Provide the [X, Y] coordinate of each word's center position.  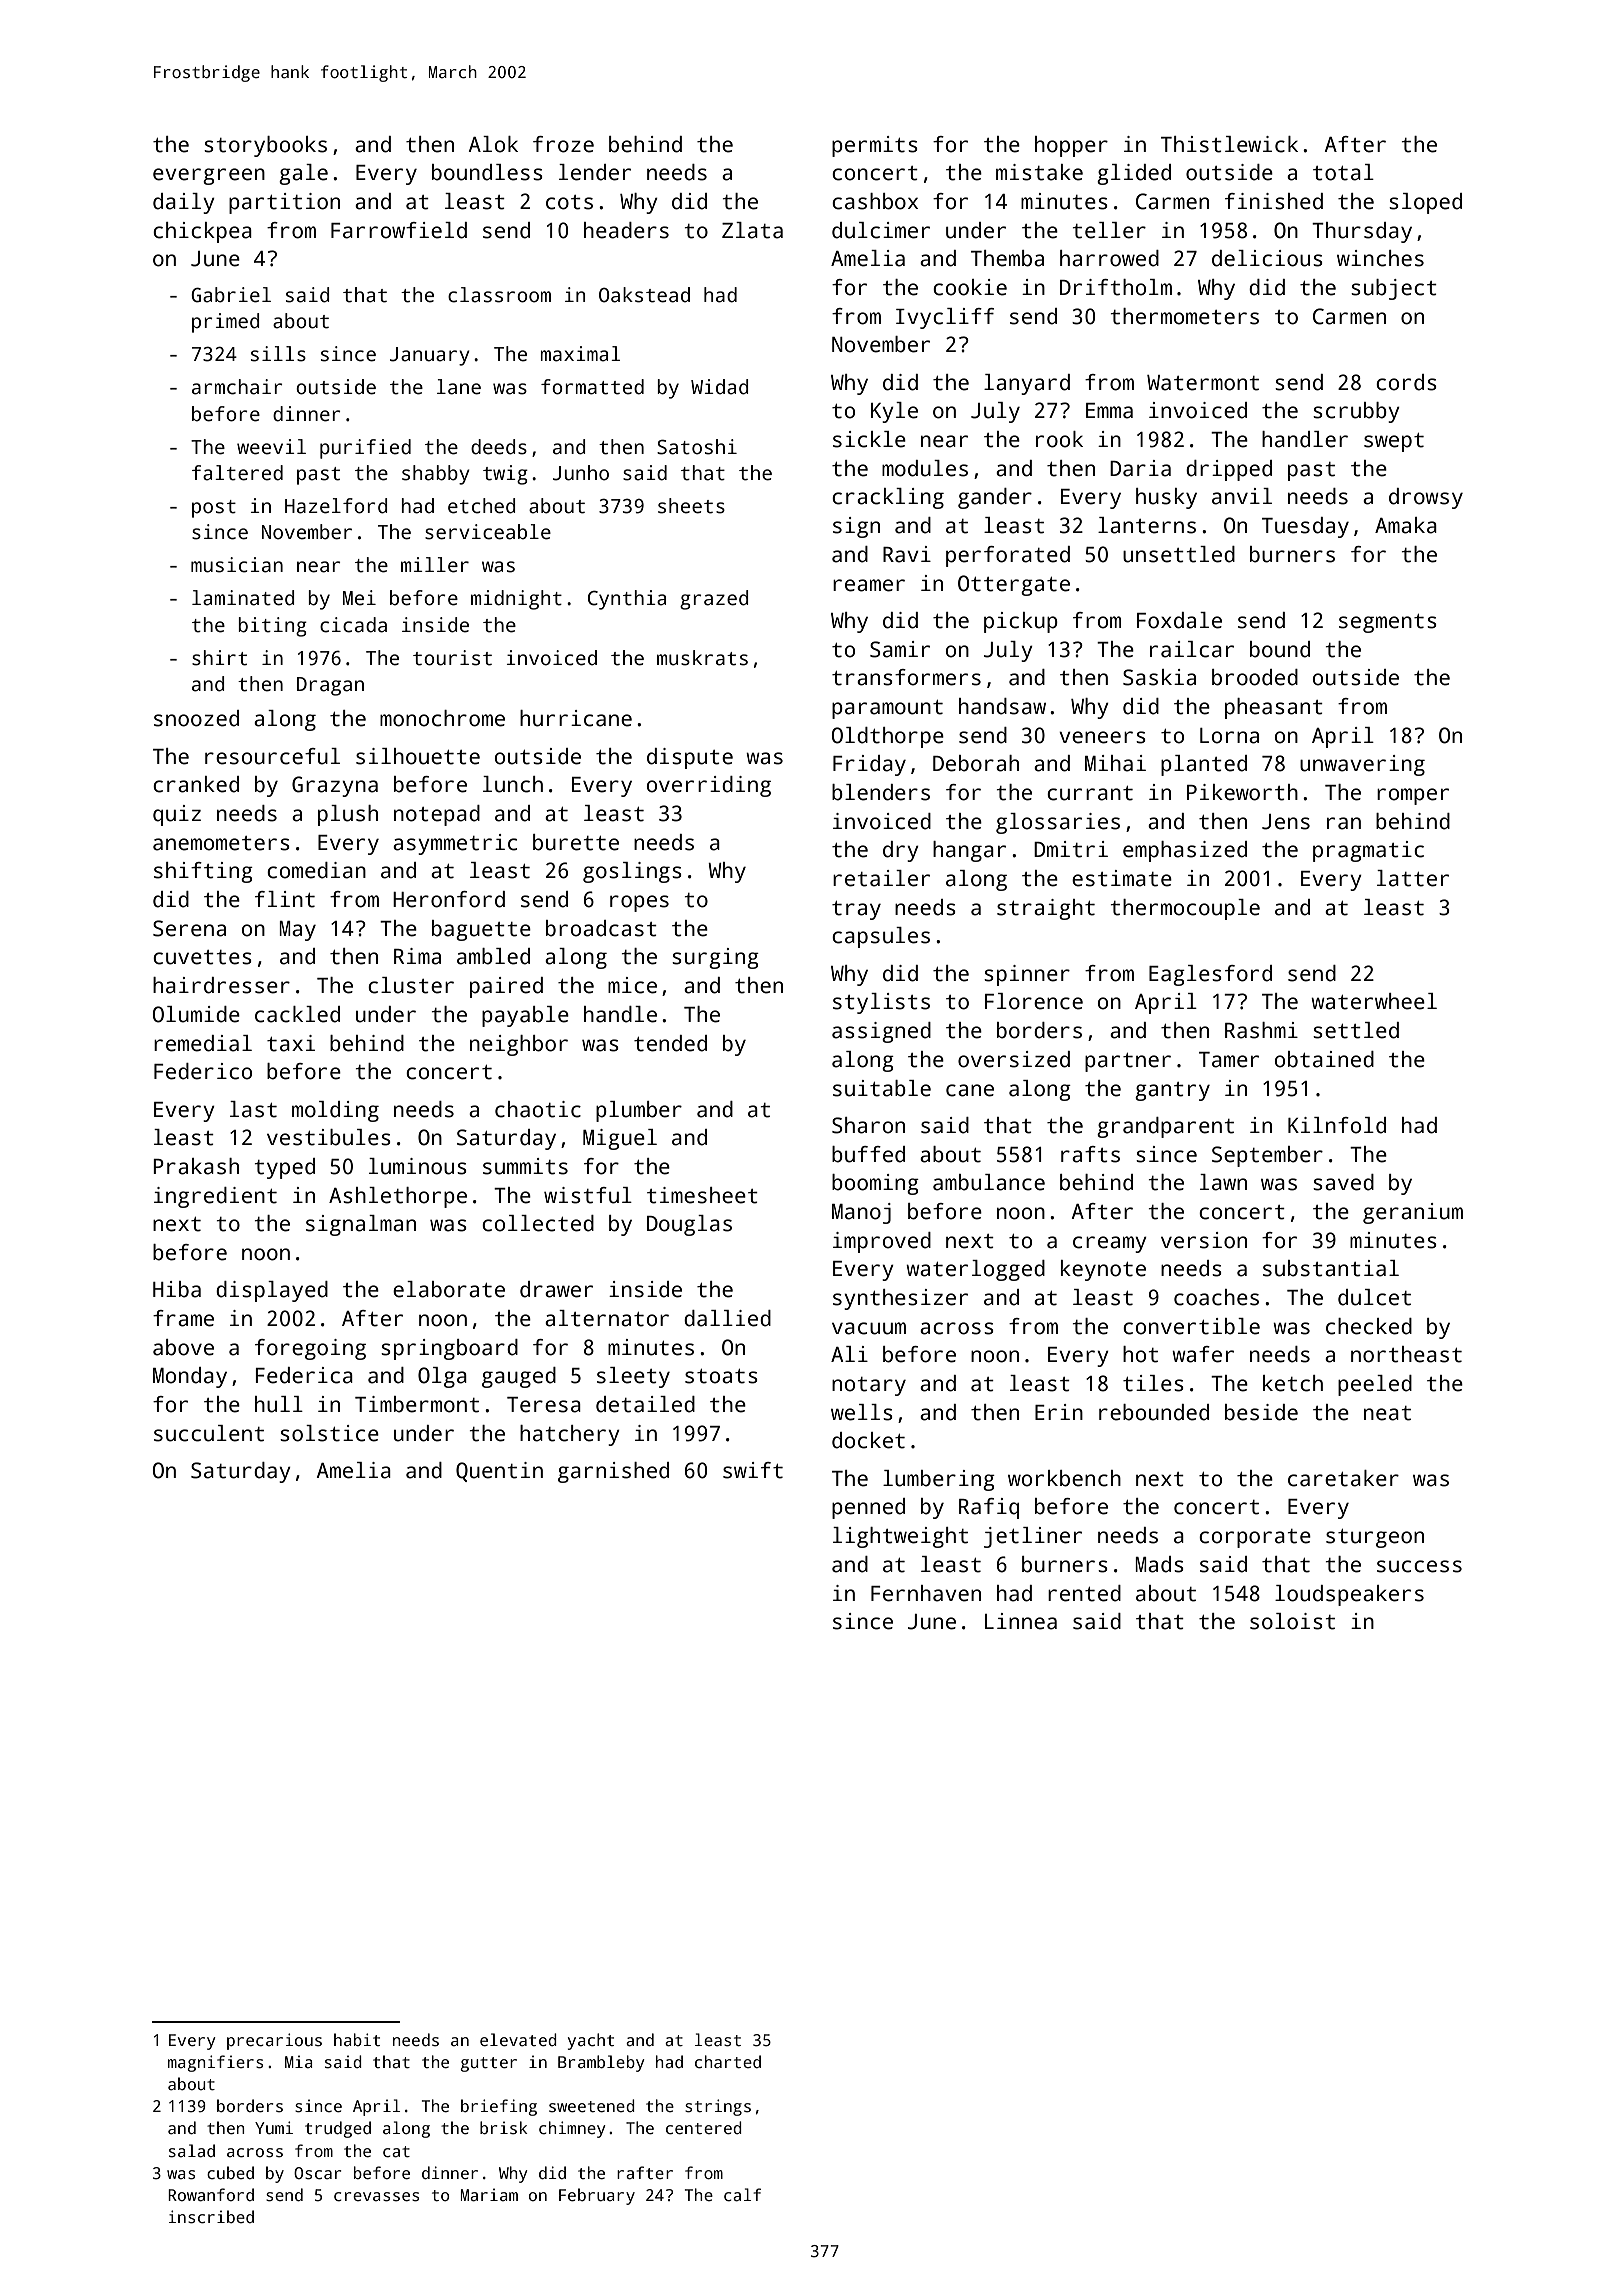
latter [1413, 878]
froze [563, 144]
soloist [1292, 1621]
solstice [329, 1433]
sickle [869, 439]
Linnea [1021, 1621]
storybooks [265, 146]
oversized [1014, 1059]
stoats [721, 1376]
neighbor [519, 1045]
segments [1388, 623]
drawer [556, 1289]
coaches [1216, 1297]
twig [505, 475]
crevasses [376, 2197]
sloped [1425, 203]
